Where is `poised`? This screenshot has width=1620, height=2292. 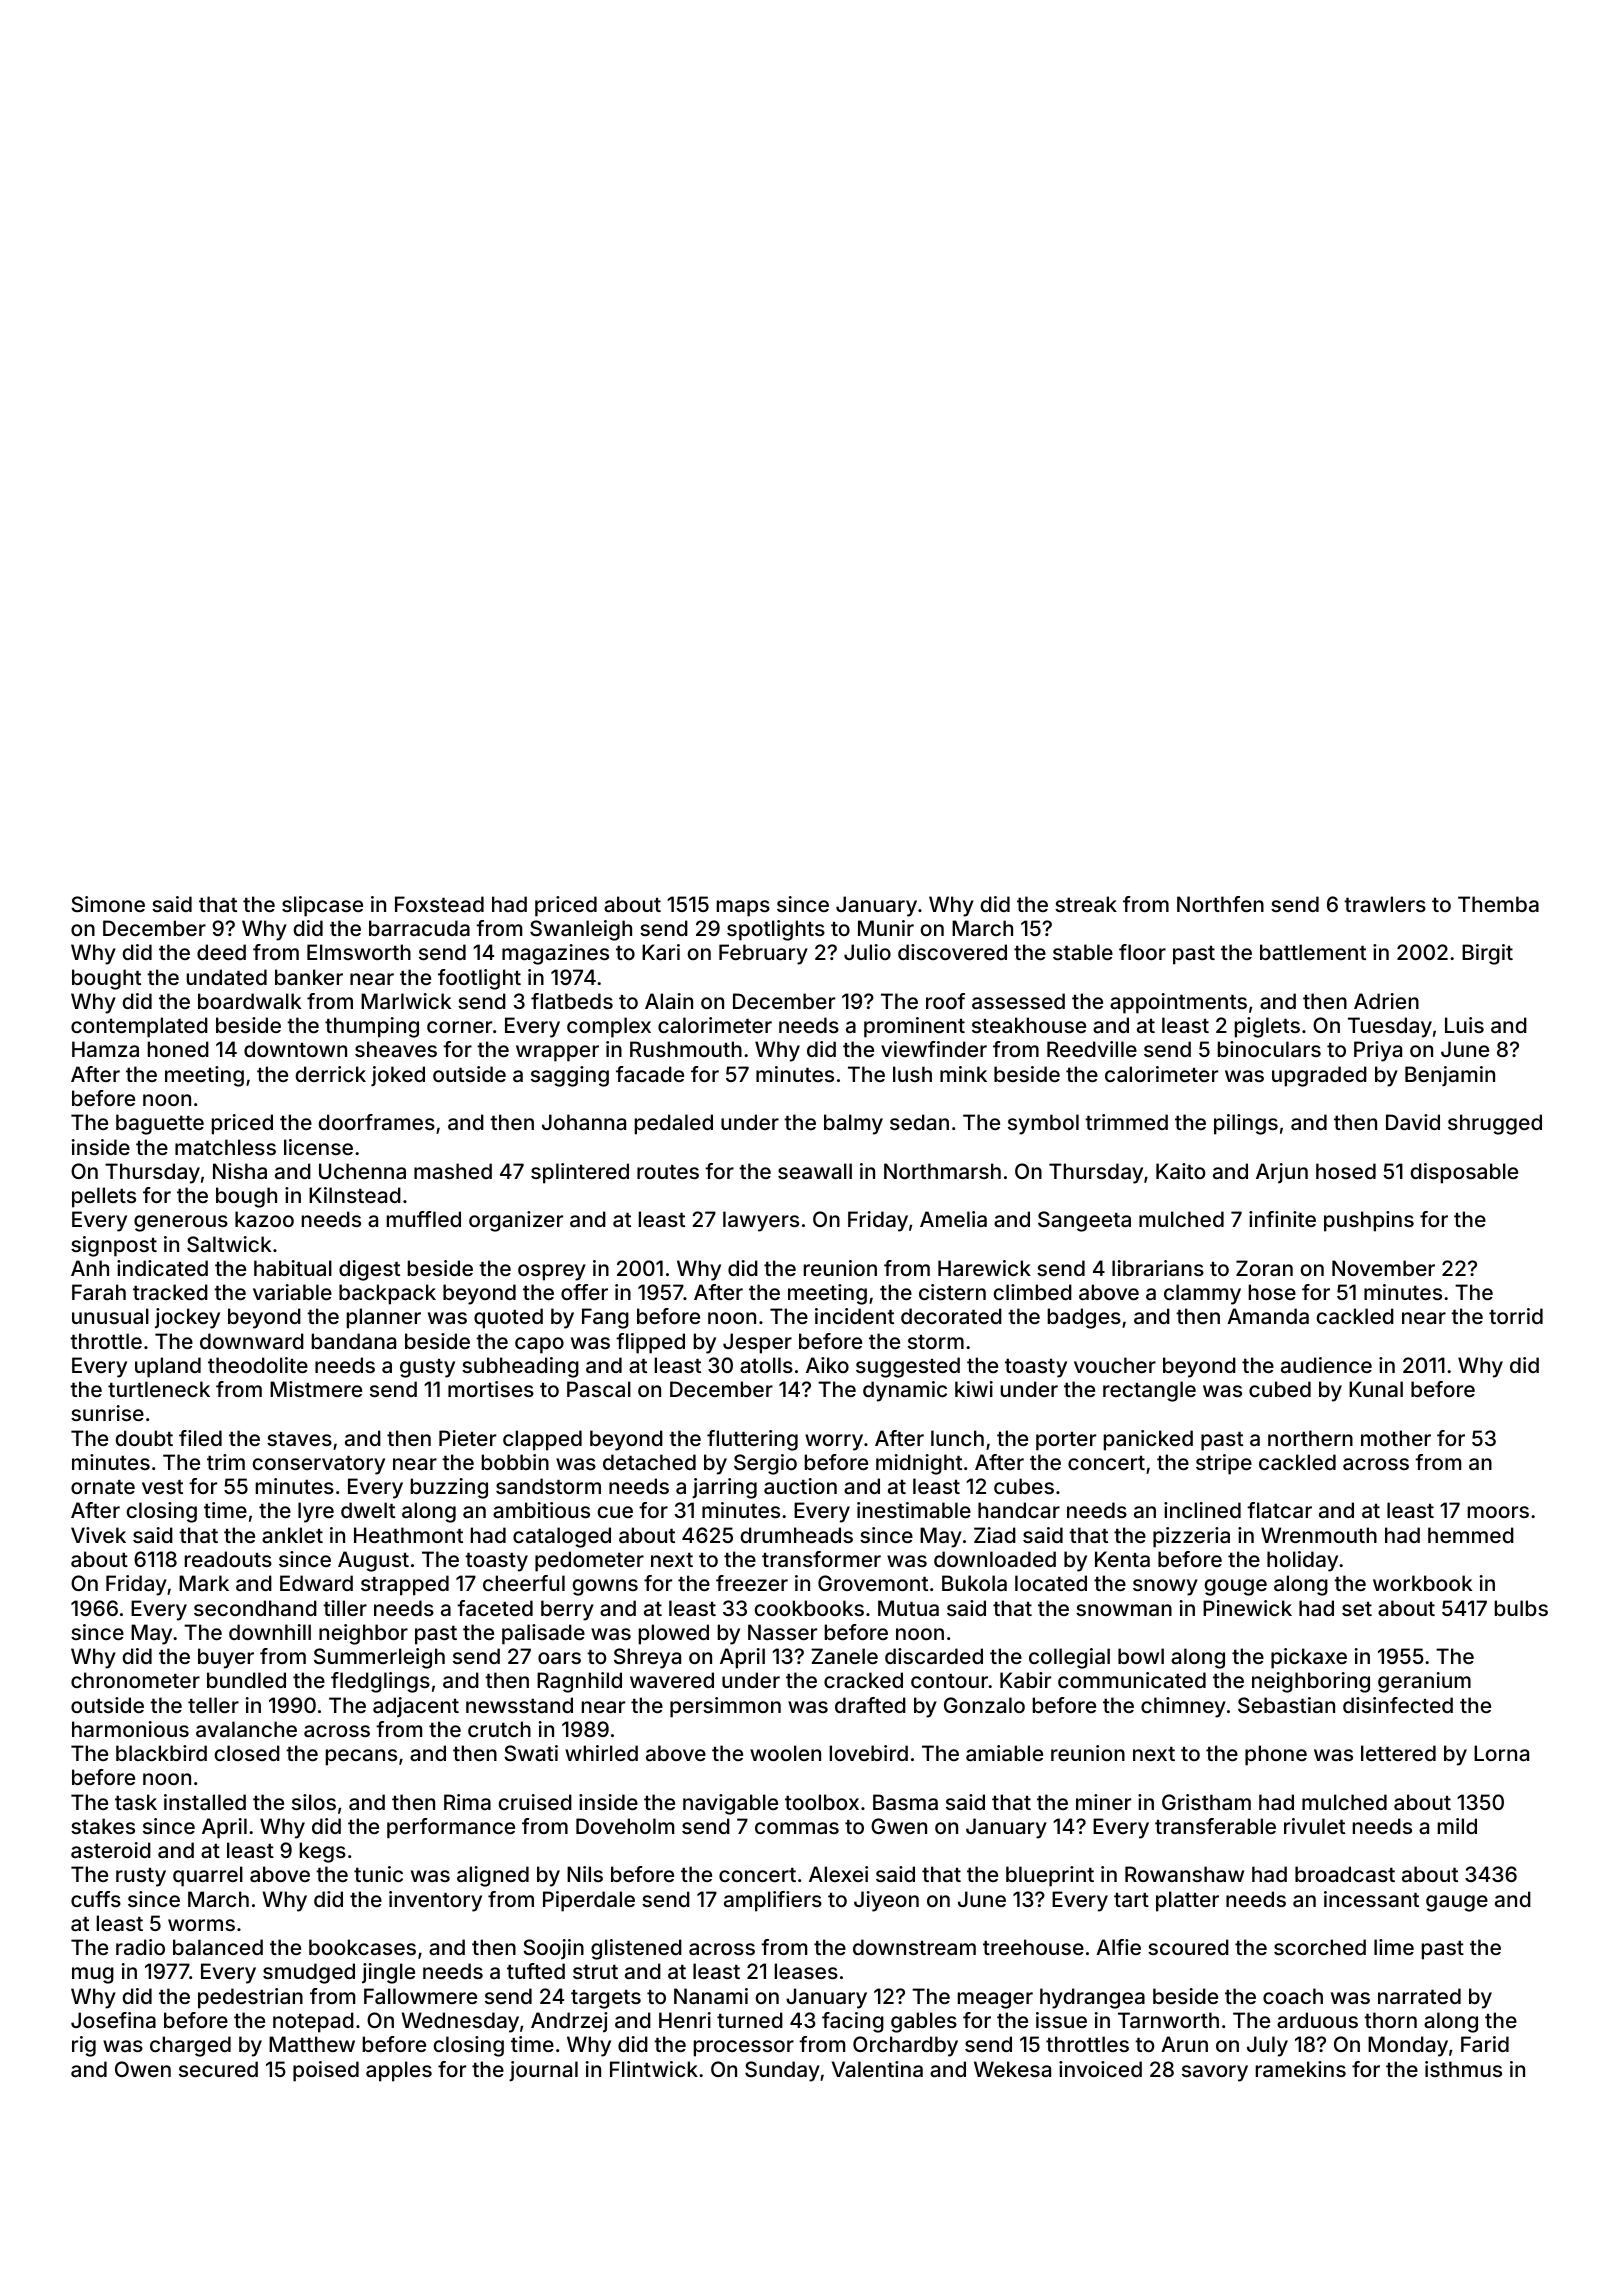 poised is located at coordinates (326, 2071).
